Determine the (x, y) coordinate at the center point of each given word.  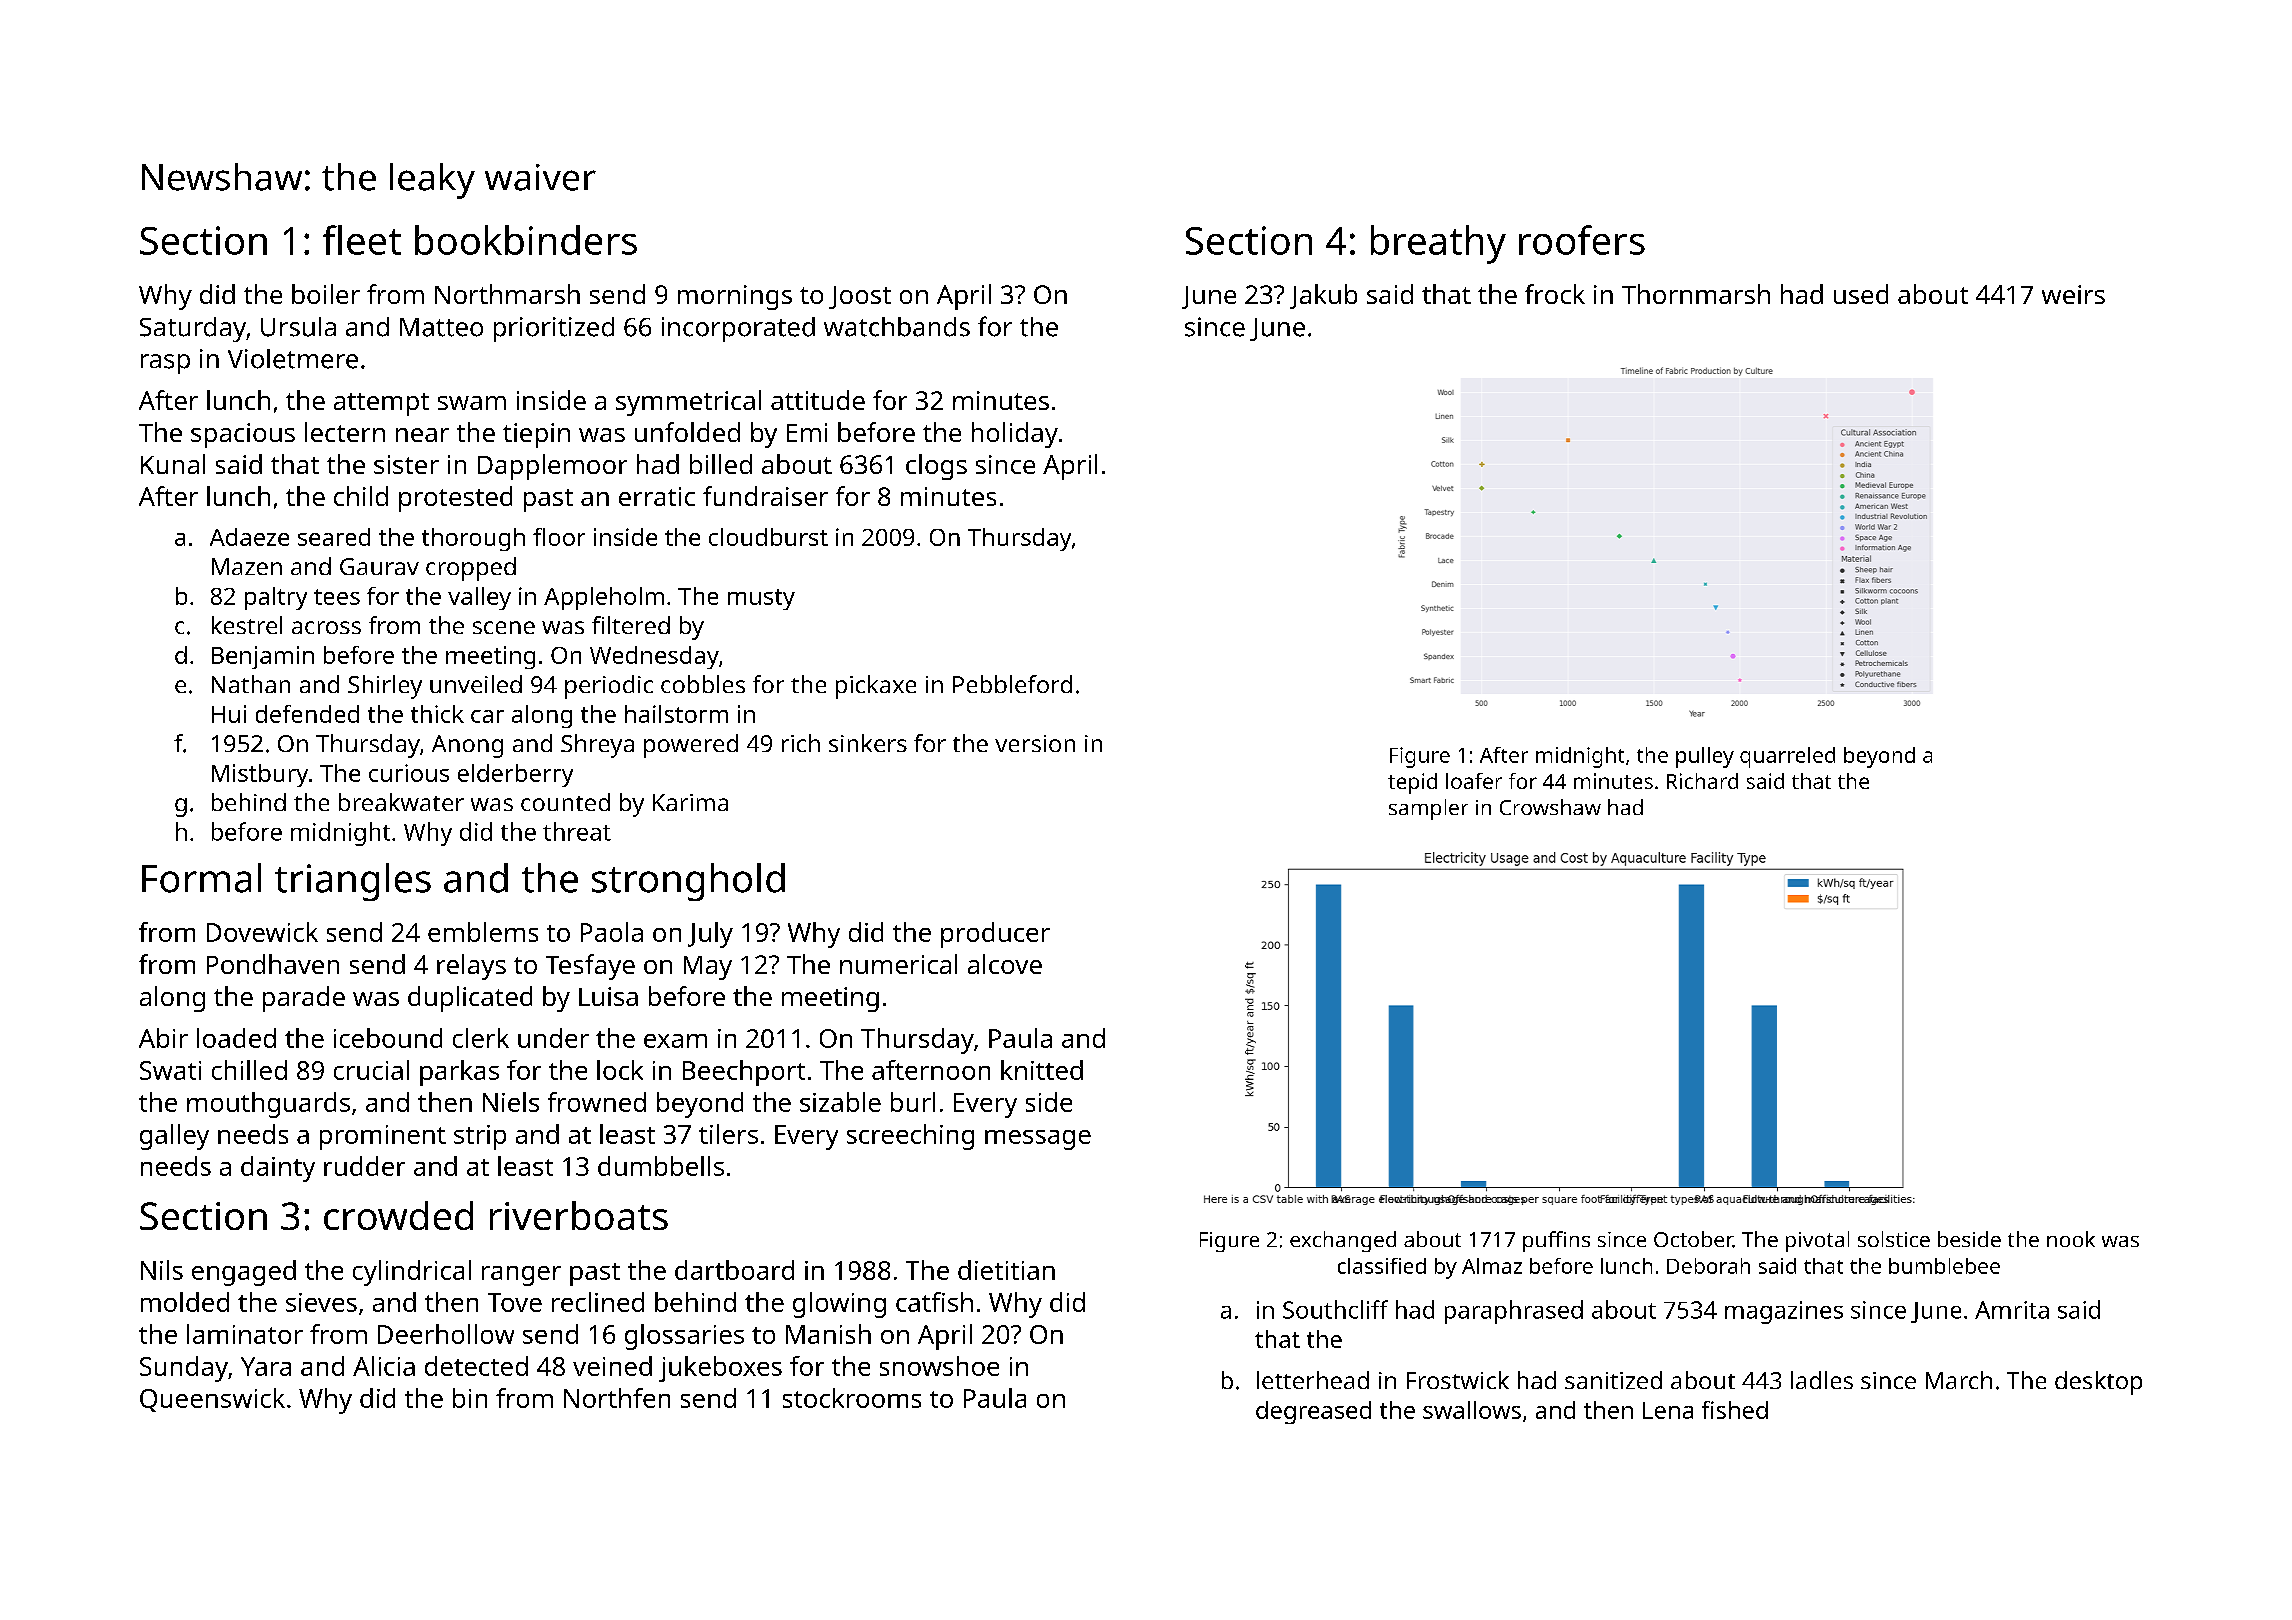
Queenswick (212, 1400)
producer (995, 935)
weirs (2073, 294)
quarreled (1787, 757)
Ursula (298, 327)
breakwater (401, 802)
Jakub (1323, 296)
